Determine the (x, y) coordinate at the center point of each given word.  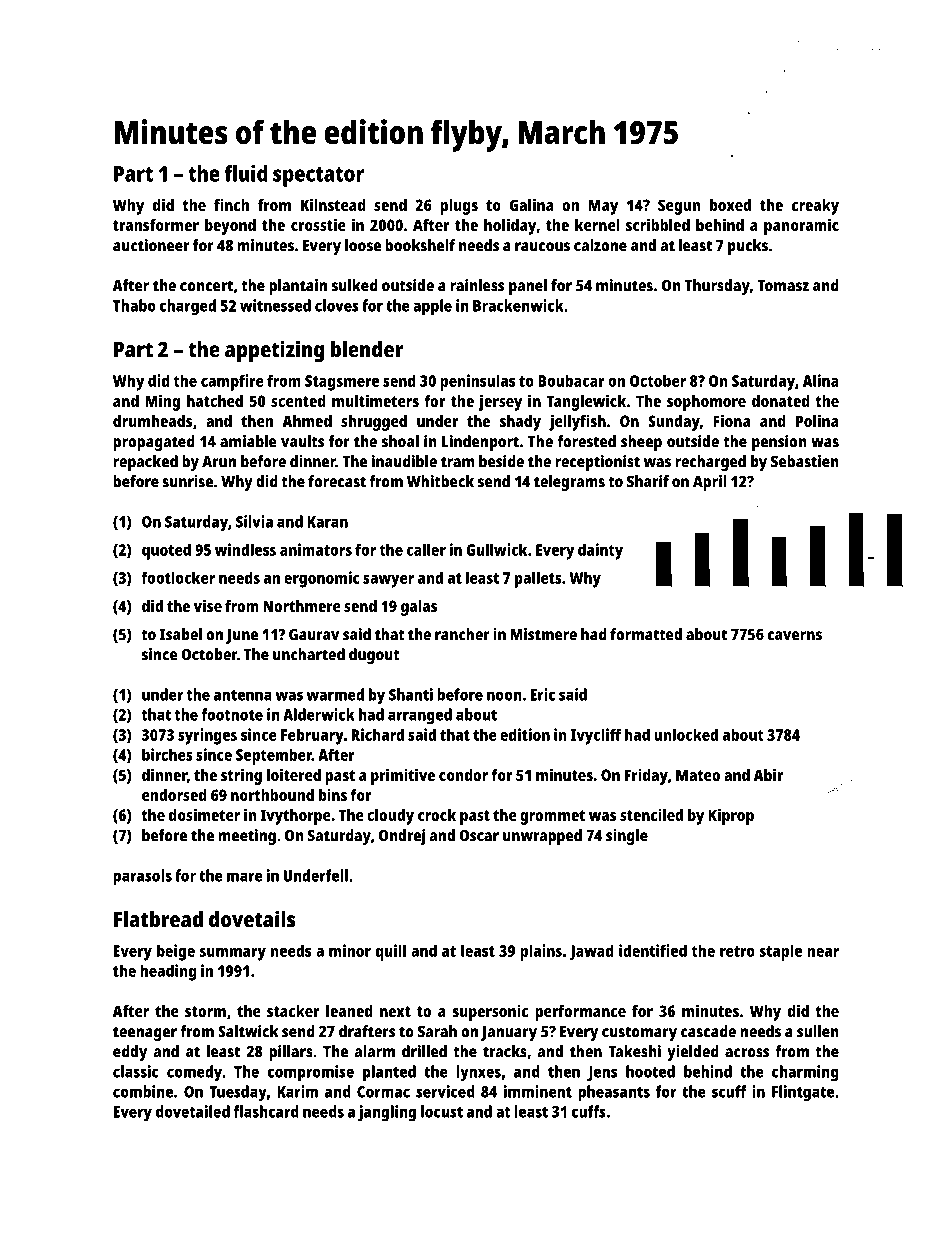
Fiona (732, 420)
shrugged (374, 423)
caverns (795, 636)
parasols (142, 877)
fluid (246, 173)
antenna (243, 695)
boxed (730, 205)
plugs (459, 207)
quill (391, 952)
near (823, 952)
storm (205, 1011)
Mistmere (544, 634)
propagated (154, 443)
